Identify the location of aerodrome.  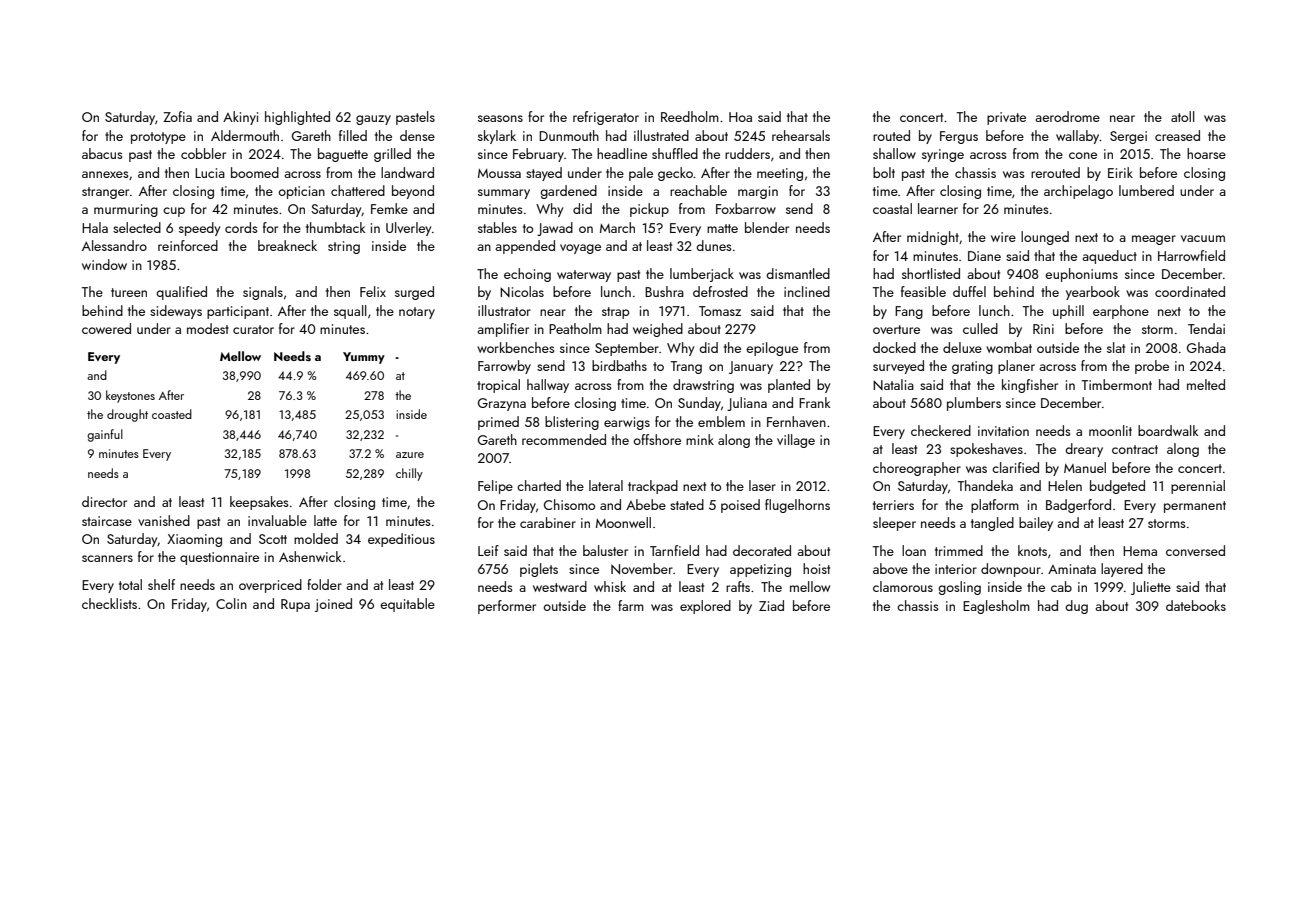
(1067, 116).
